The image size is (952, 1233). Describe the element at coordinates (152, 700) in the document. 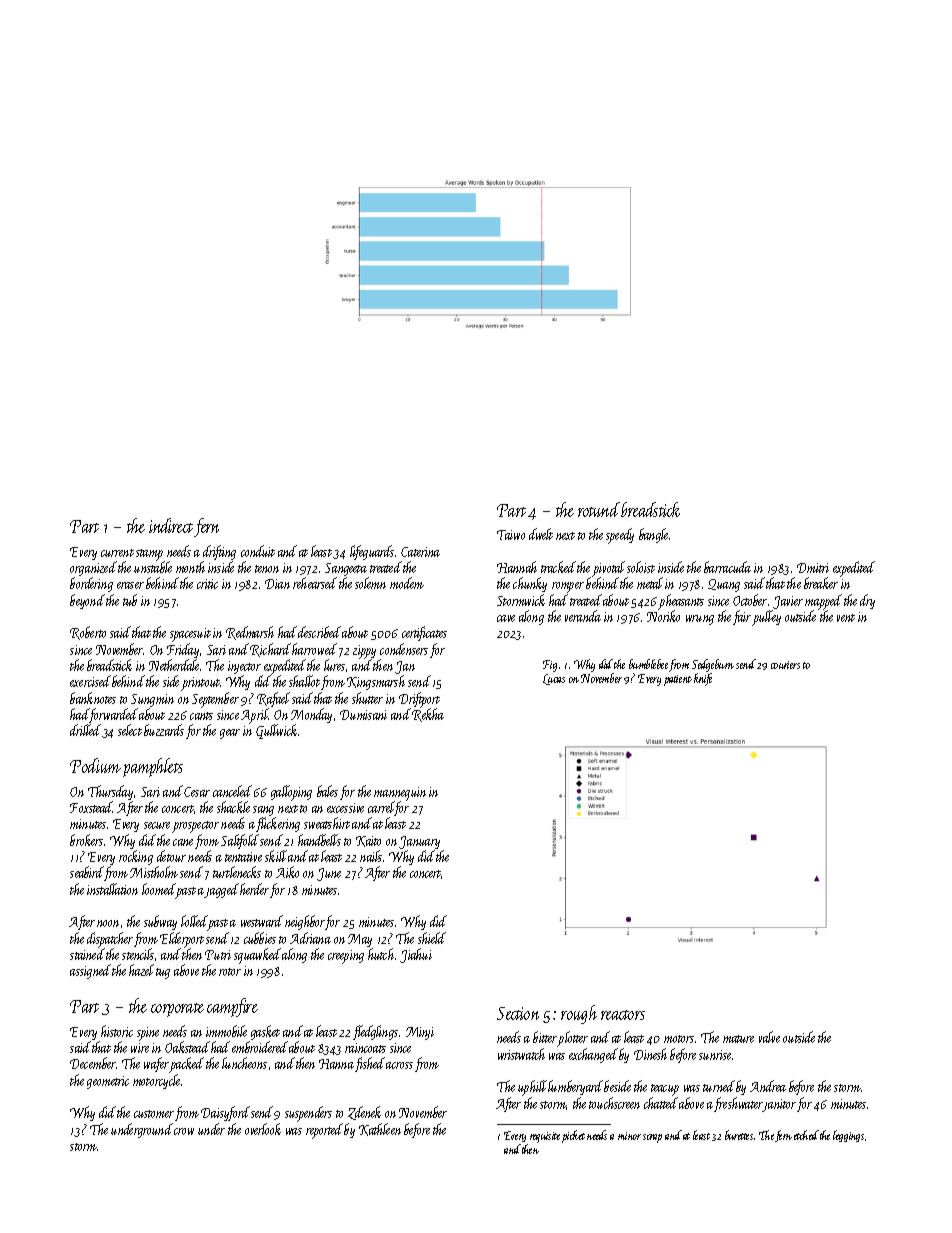

I see `Sungmin` at that location.
